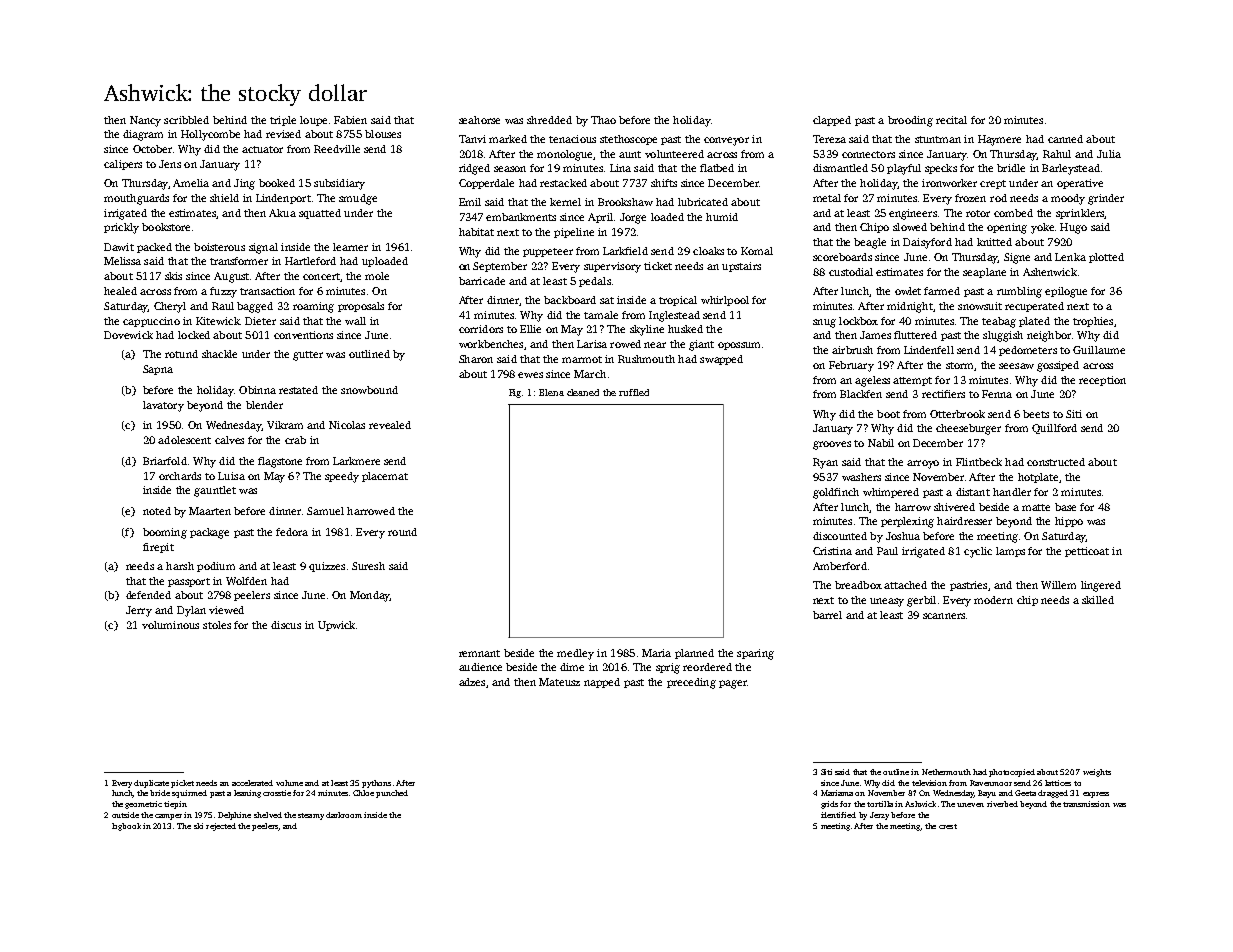 The width and height of the screenshot is (1233, 952). Describe the element at coordinates (1098, 600) in the screenshot. I see `skilled` at that location.
